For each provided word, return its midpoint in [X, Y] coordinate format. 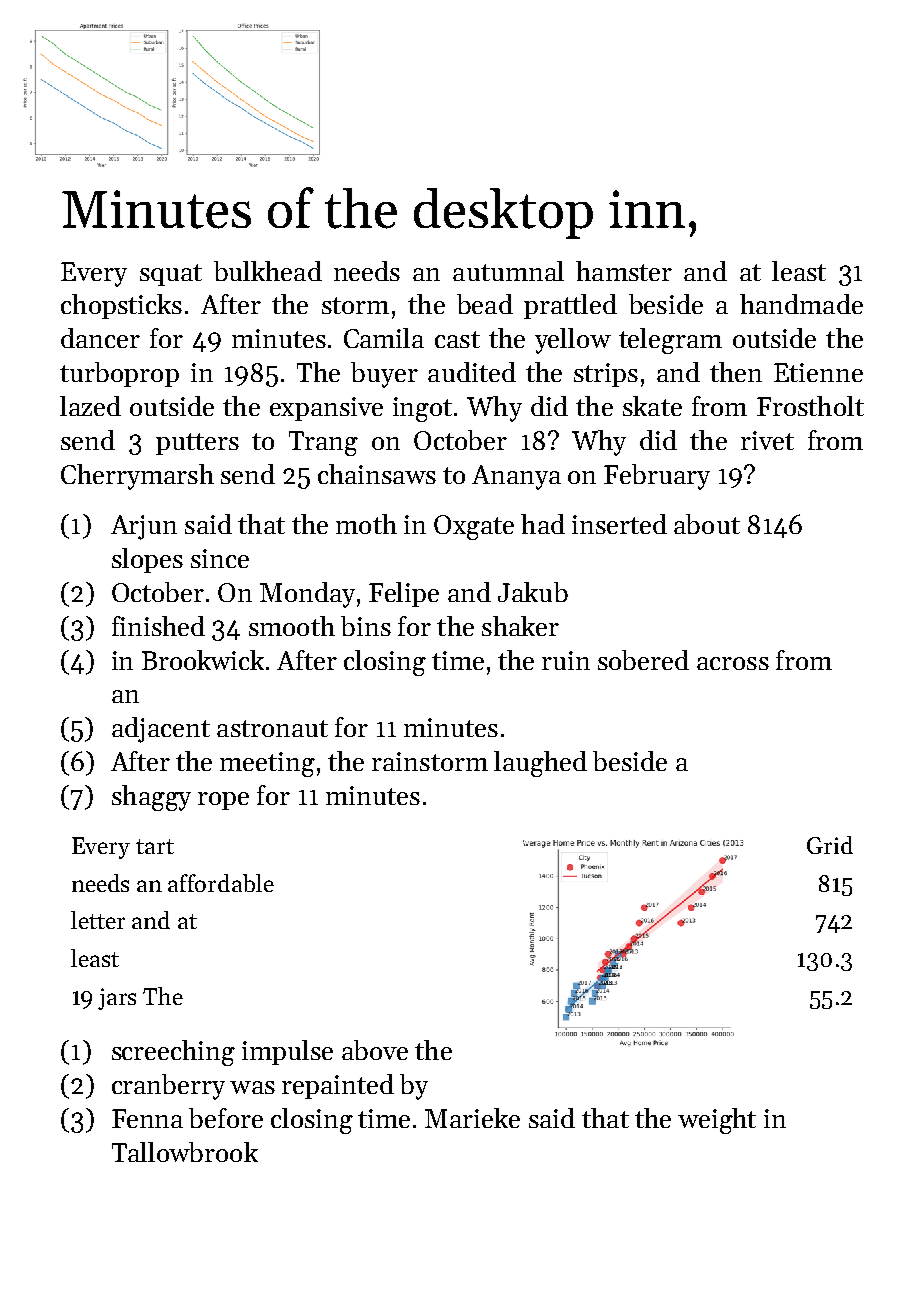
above [375, 1050]
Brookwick [203, 660]
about [707, 524]
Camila [384, 338]
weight [717, 1121]
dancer [100, 338]
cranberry [168, 1087]
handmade [801, 304]
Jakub [533, 592]
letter [98, 920]
